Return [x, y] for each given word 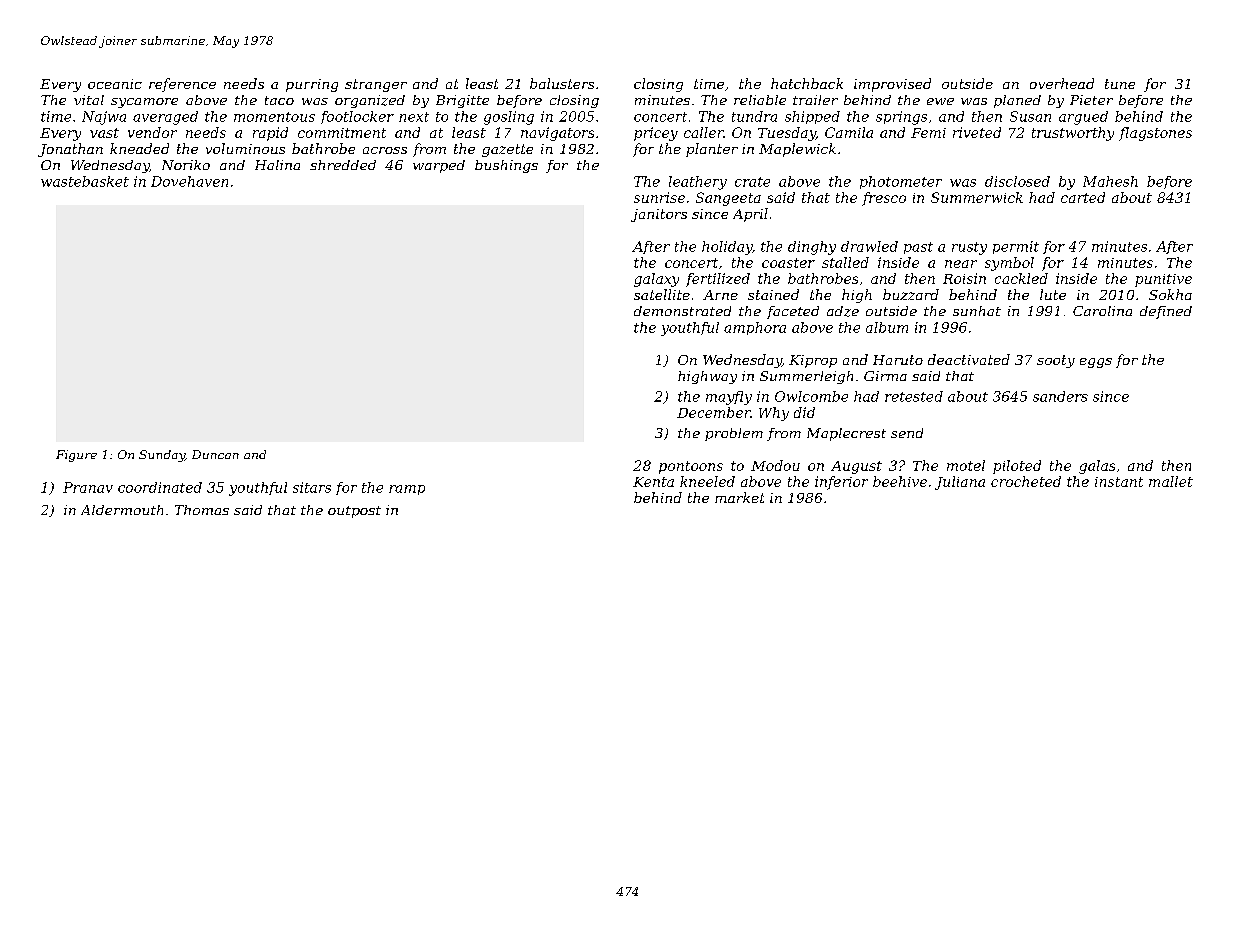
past [918, 248]
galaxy [656, 280]
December [713, 412]
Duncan [215, 454]
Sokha [1170, 294]
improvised [892, 85]
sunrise [659, 197]
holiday [727, 248]
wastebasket [85, 181]
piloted [1017, 467]
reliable [760, 100]
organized [370, 101]
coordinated [160, 487]
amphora [755, 328]
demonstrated [682, 311]
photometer [901, 182]
